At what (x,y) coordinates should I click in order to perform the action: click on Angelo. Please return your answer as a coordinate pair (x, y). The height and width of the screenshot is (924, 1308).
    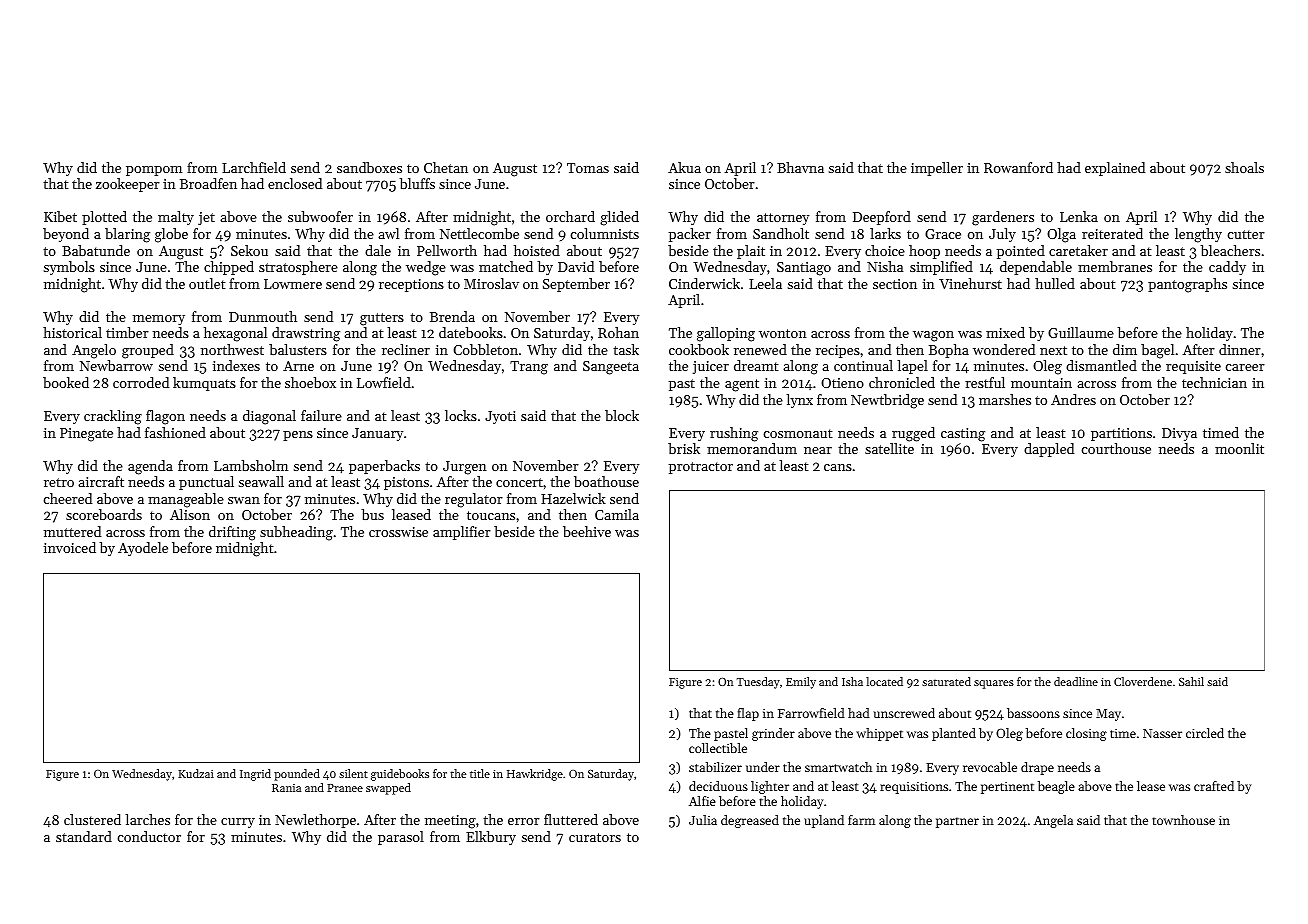
    Looking at the image, I should click on (94, 351).
